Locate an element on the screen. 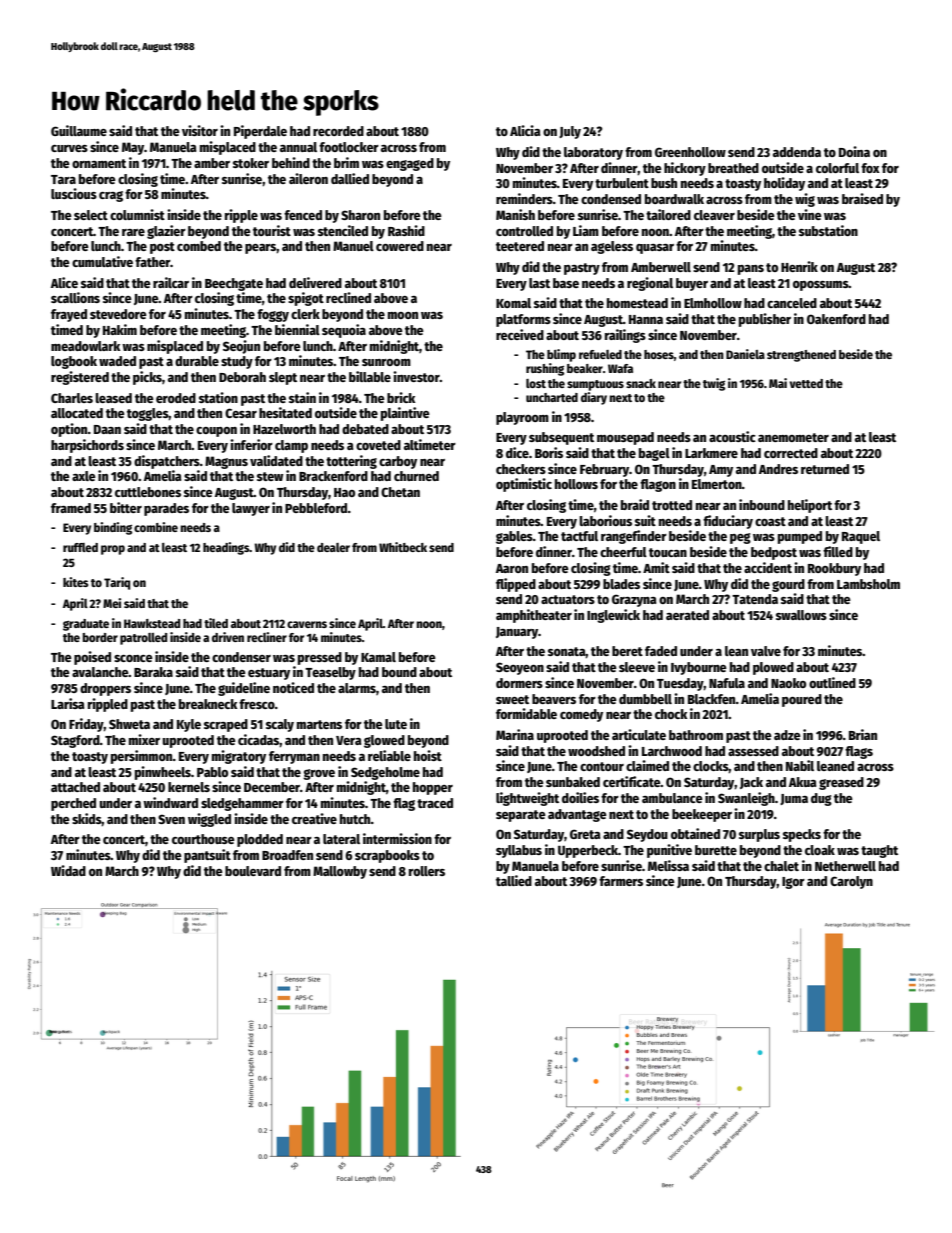 This screenshot has width=952, height=1233. tallied is located at coordinates (514, 880).
